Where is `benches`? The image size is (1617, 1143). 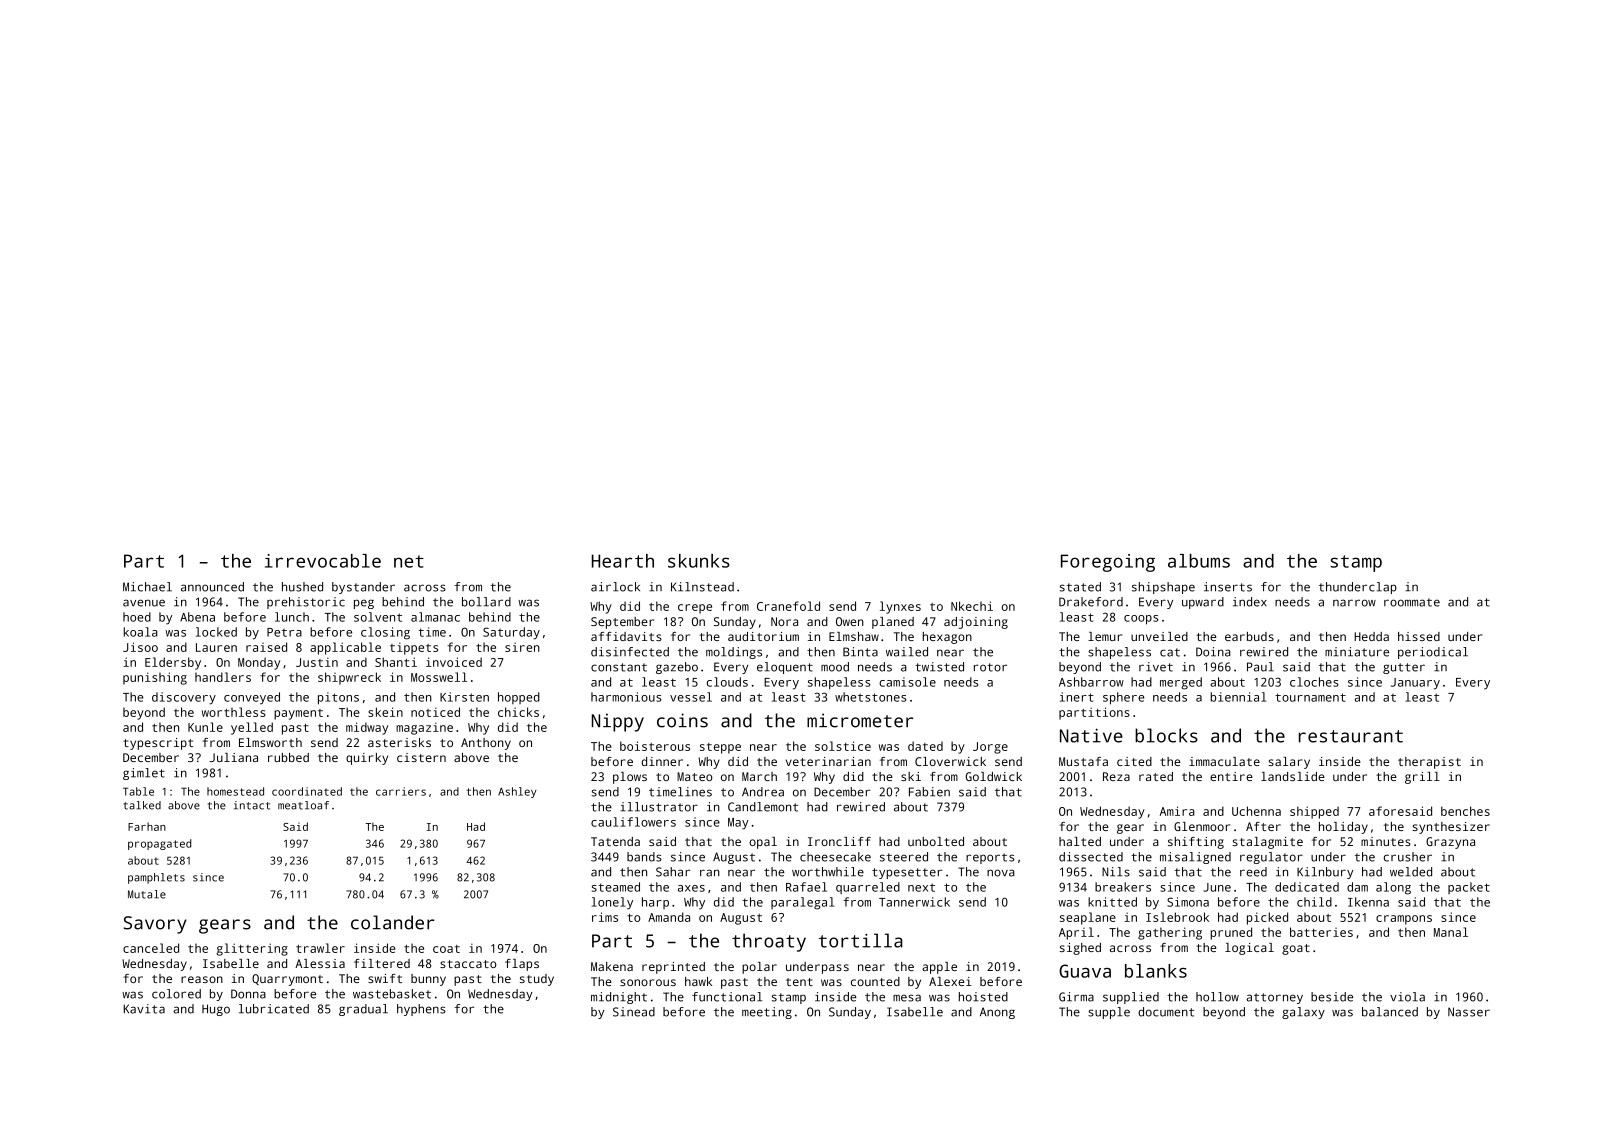
benches is located at coordinates (1465, 811).
